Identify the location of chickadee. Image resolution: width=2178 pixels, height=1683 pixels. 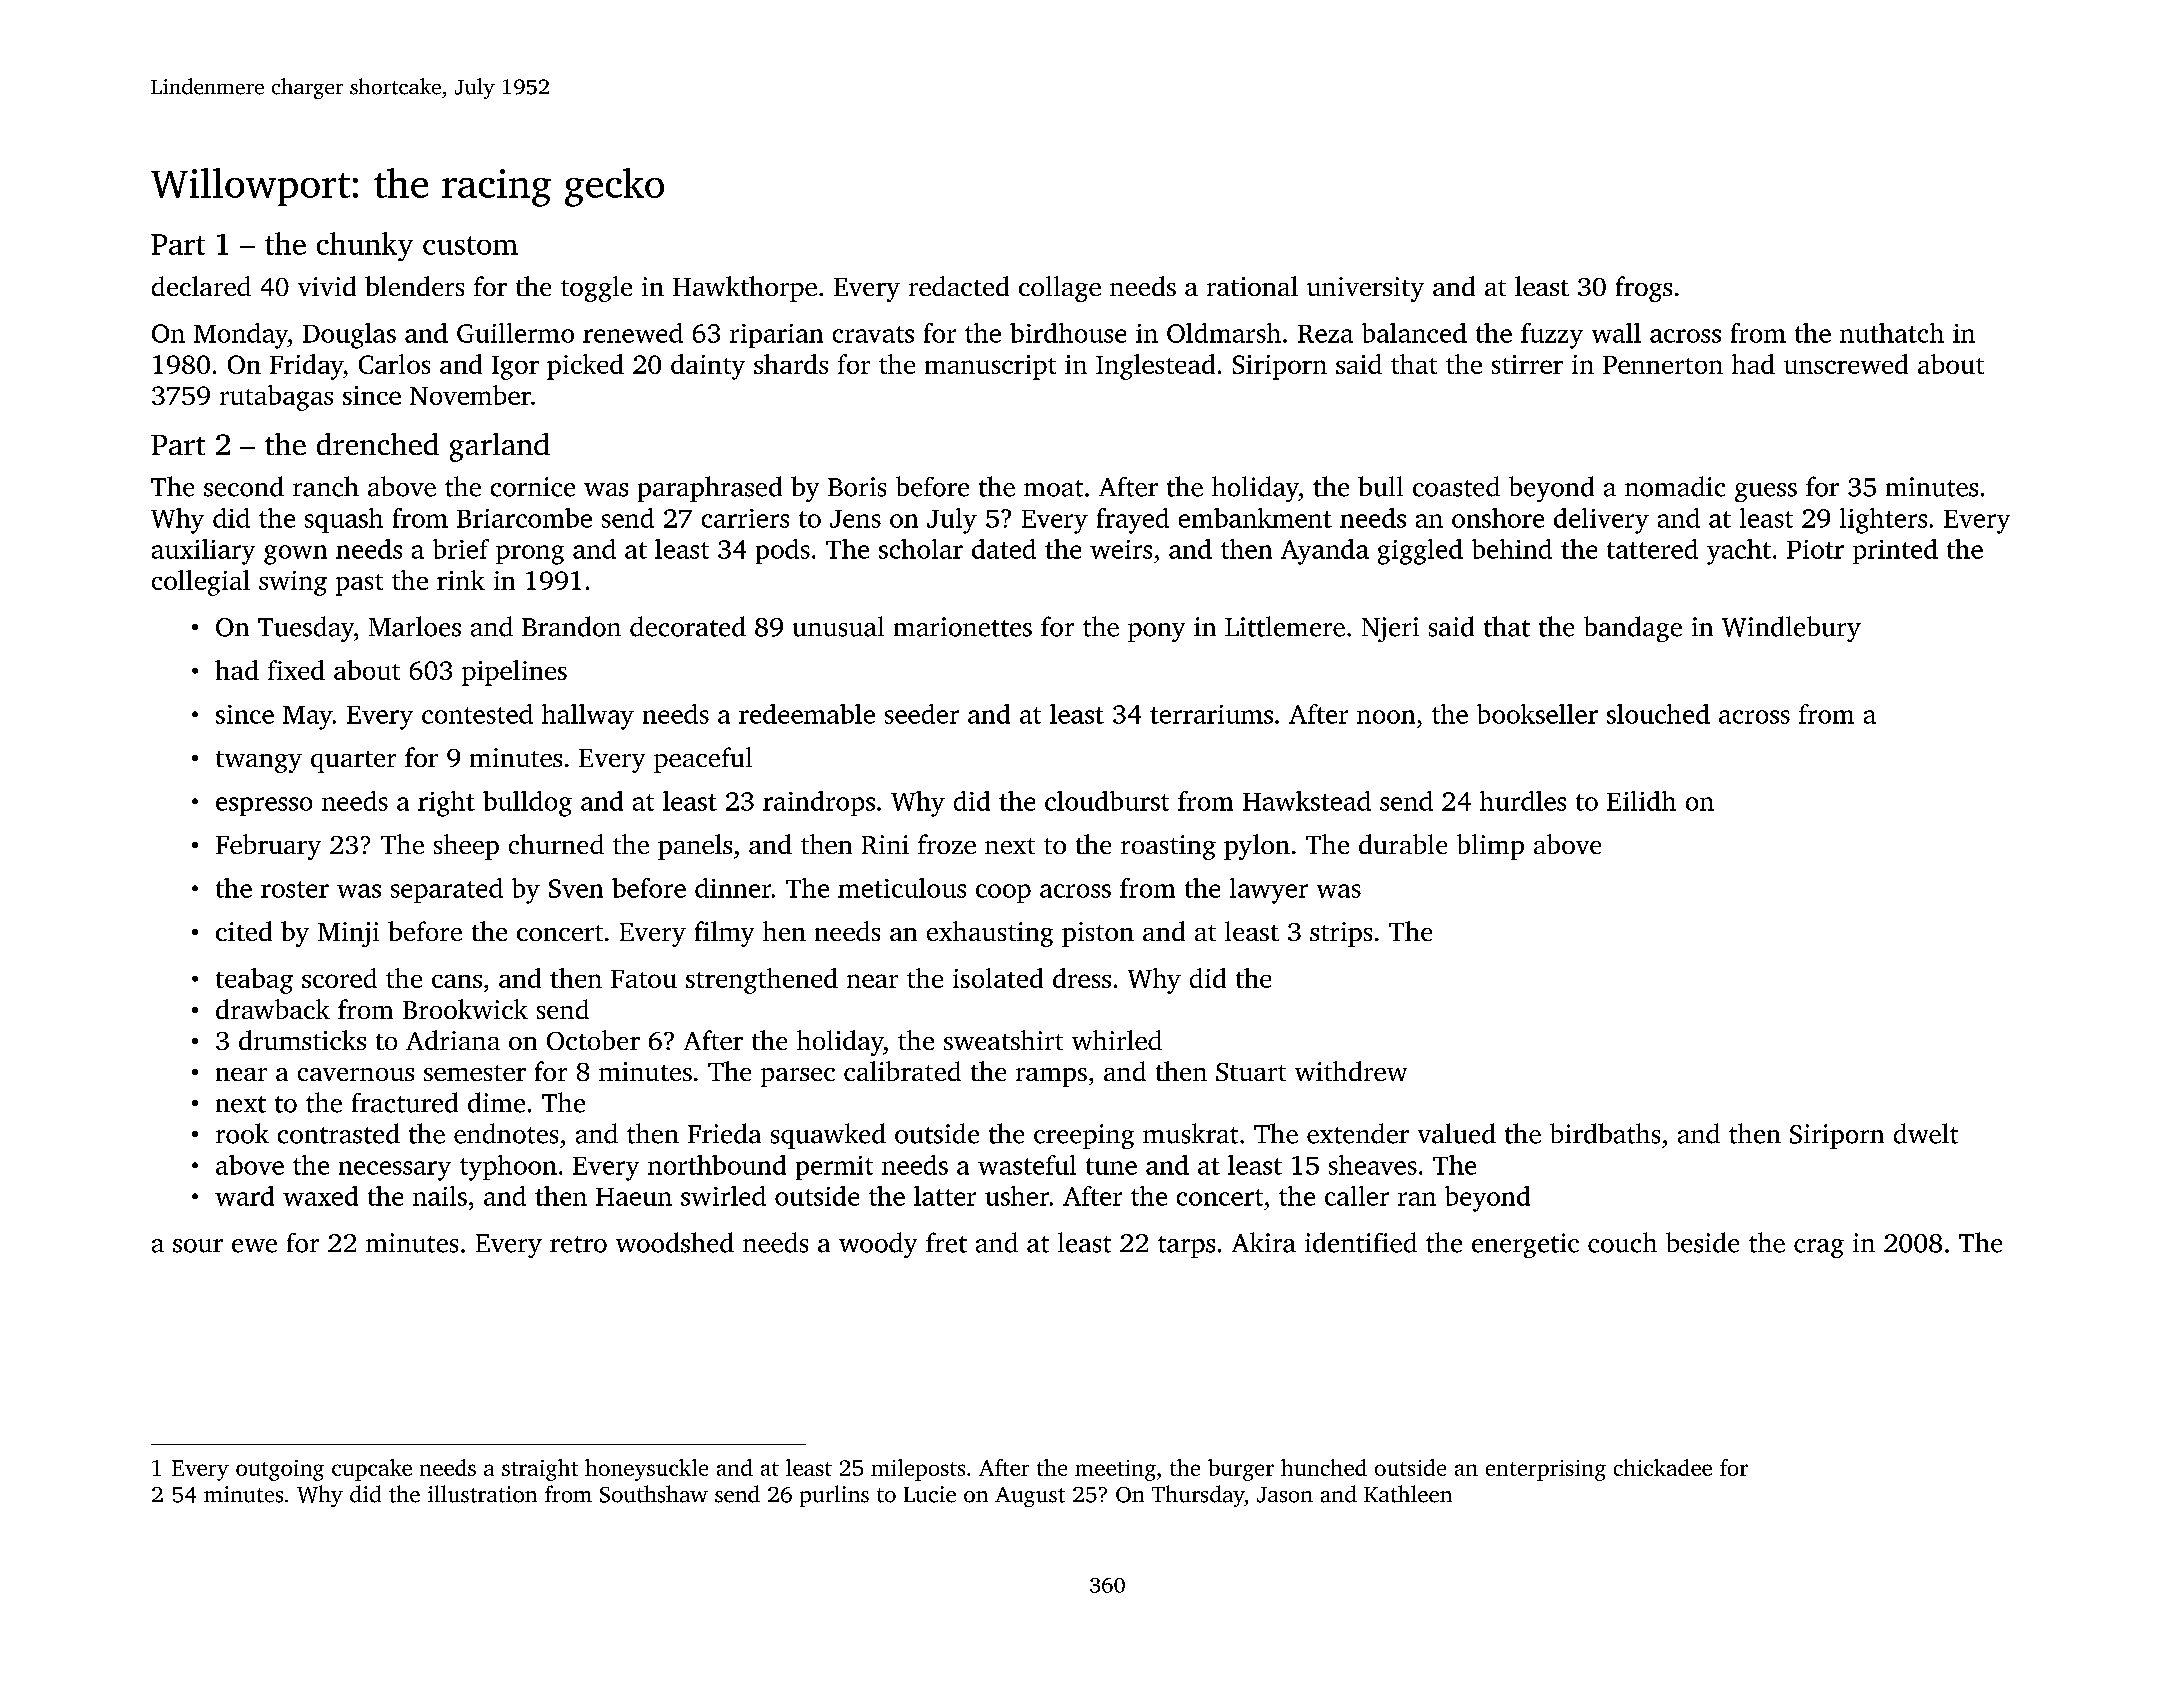
(1663, 1467).
